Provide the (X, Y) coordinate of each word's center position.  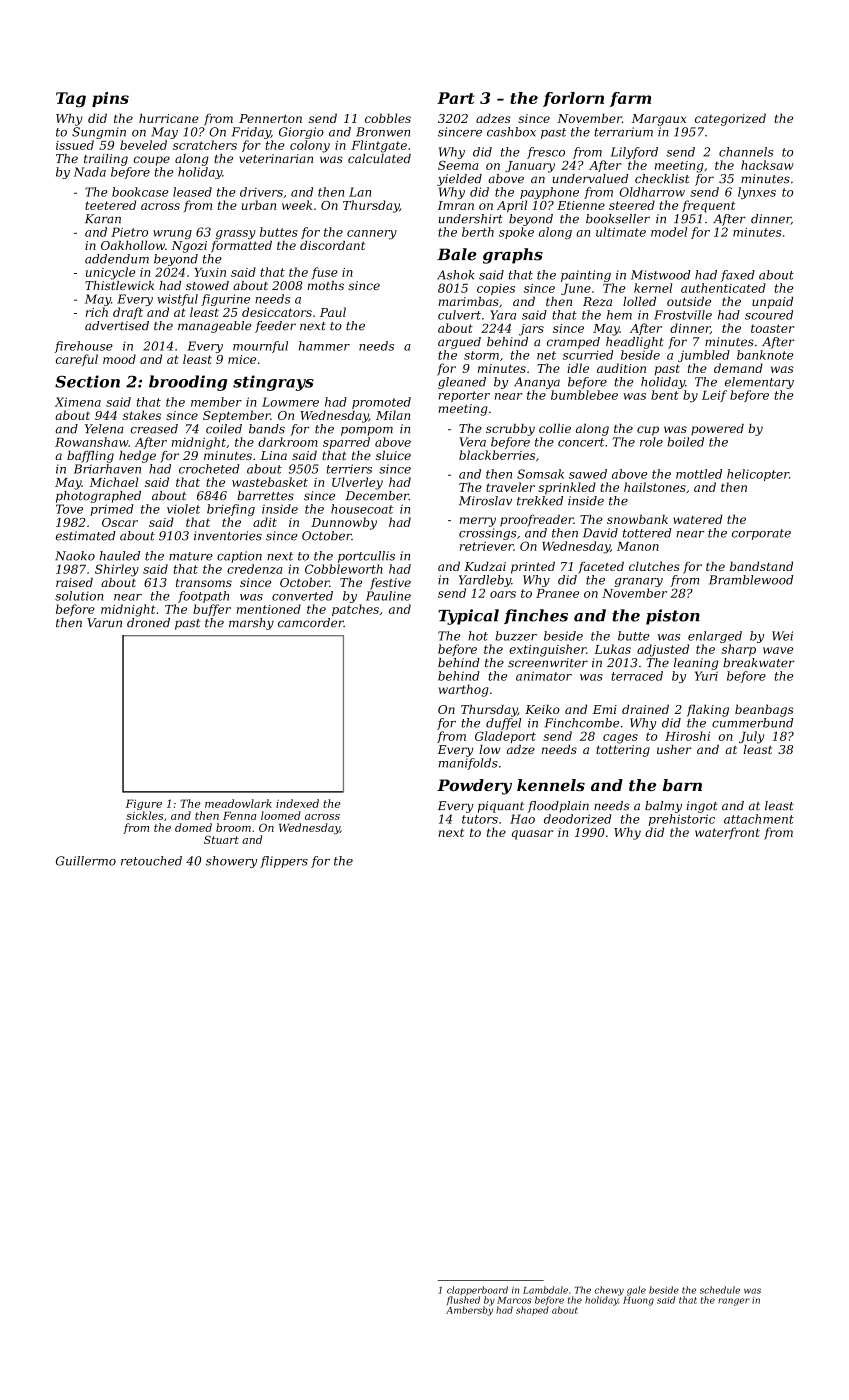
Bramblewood (751, 580)
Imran (456, 205)
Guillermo (86, 861)
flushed (463, 1300)
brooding (188, 383)
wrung (172, 234)
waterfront (727, 833)
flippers (284, 862)
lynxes (757, 193)
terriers (349, 469)
